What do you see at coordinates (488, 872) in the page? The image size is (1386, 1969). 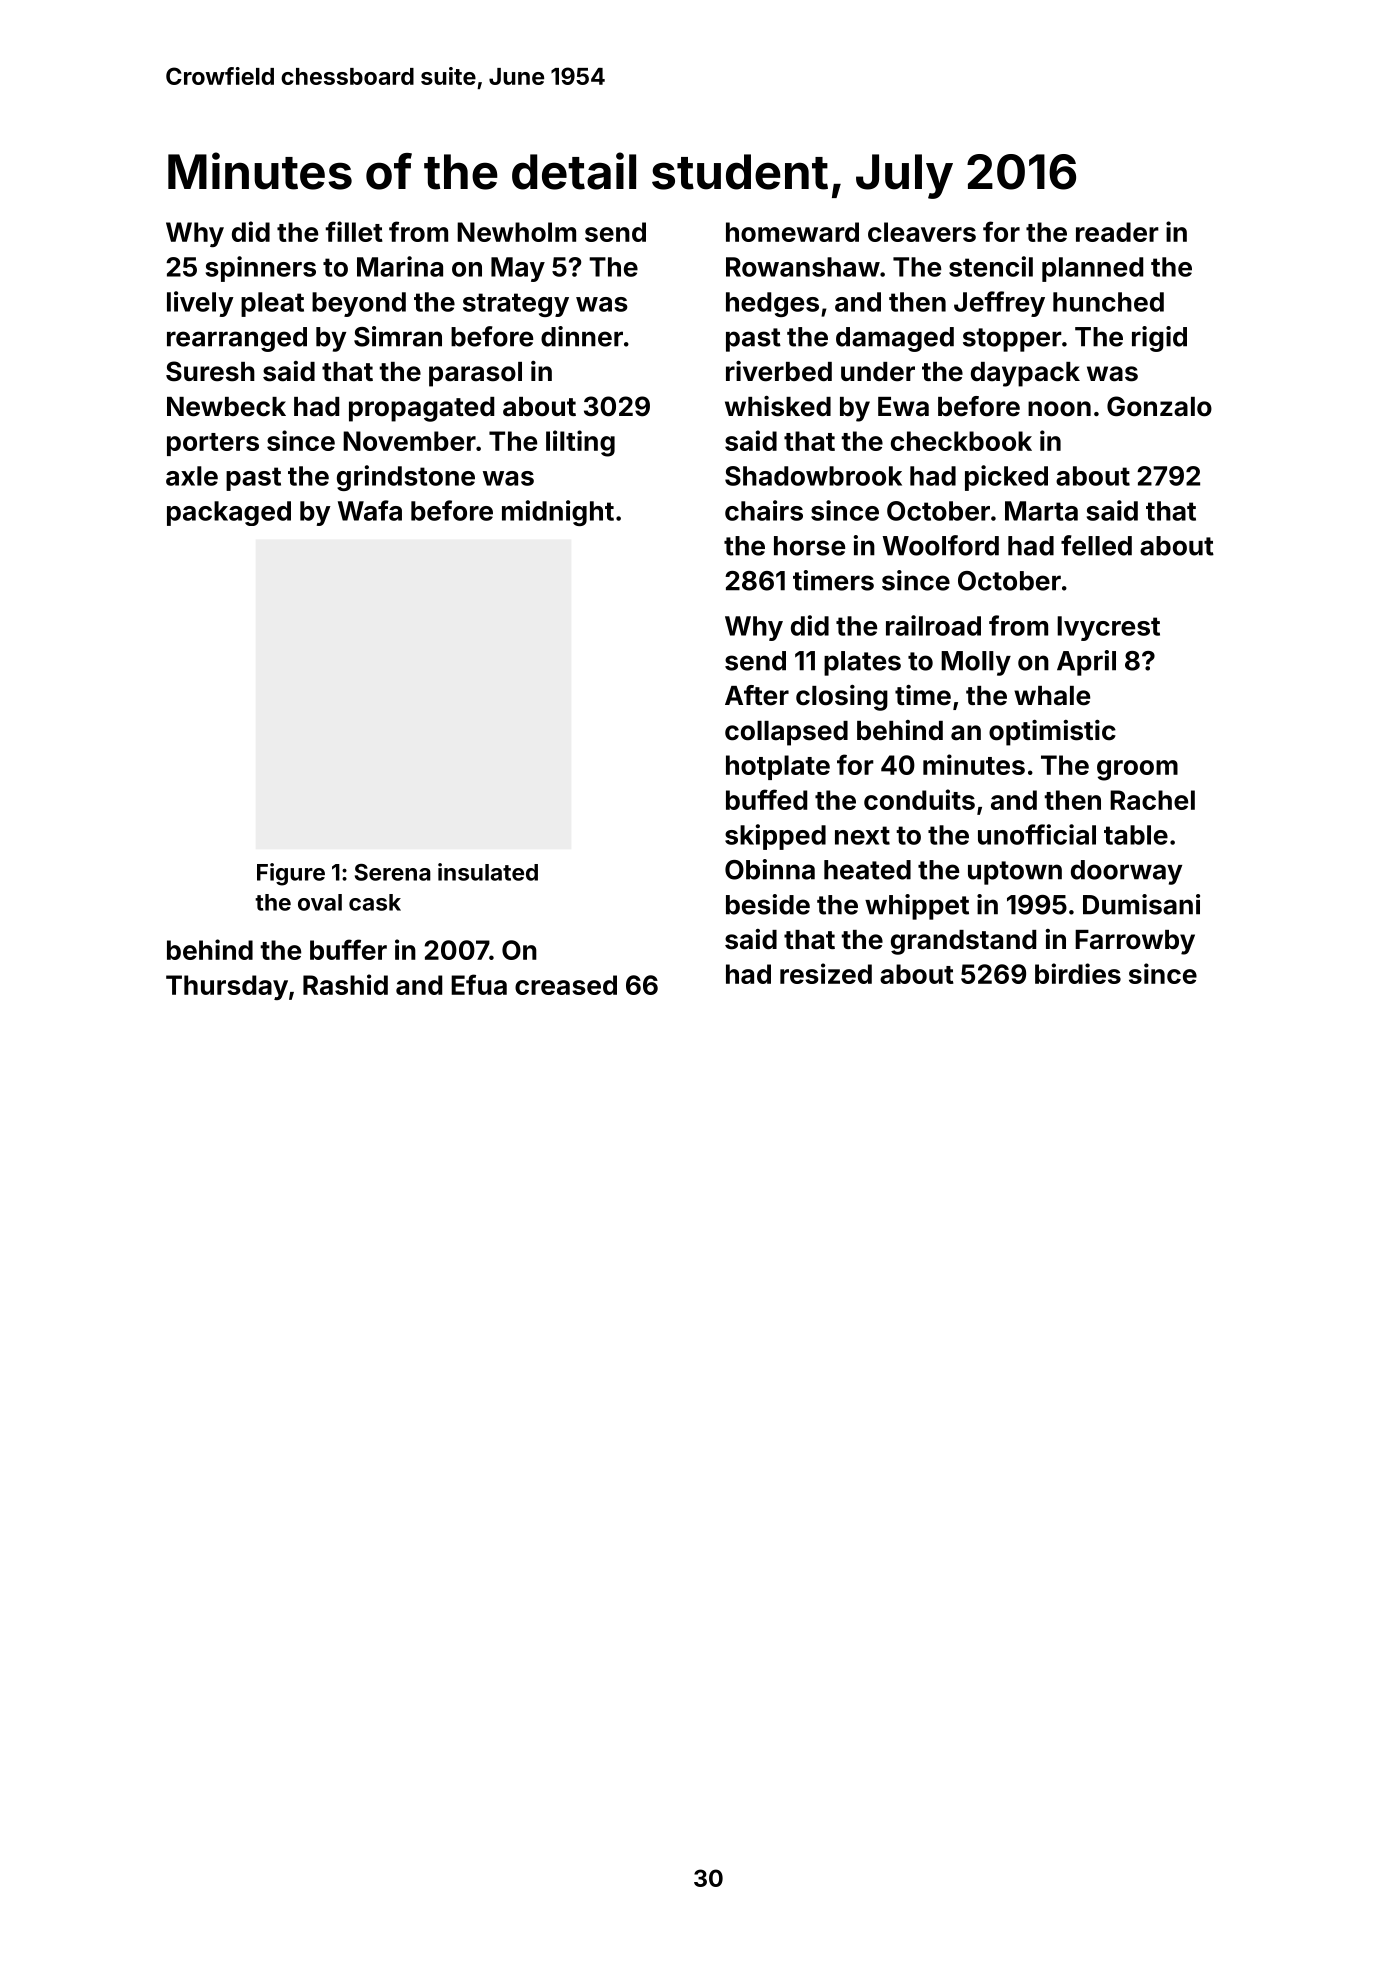 I see `insulated` at bounding box center [488, 872].
